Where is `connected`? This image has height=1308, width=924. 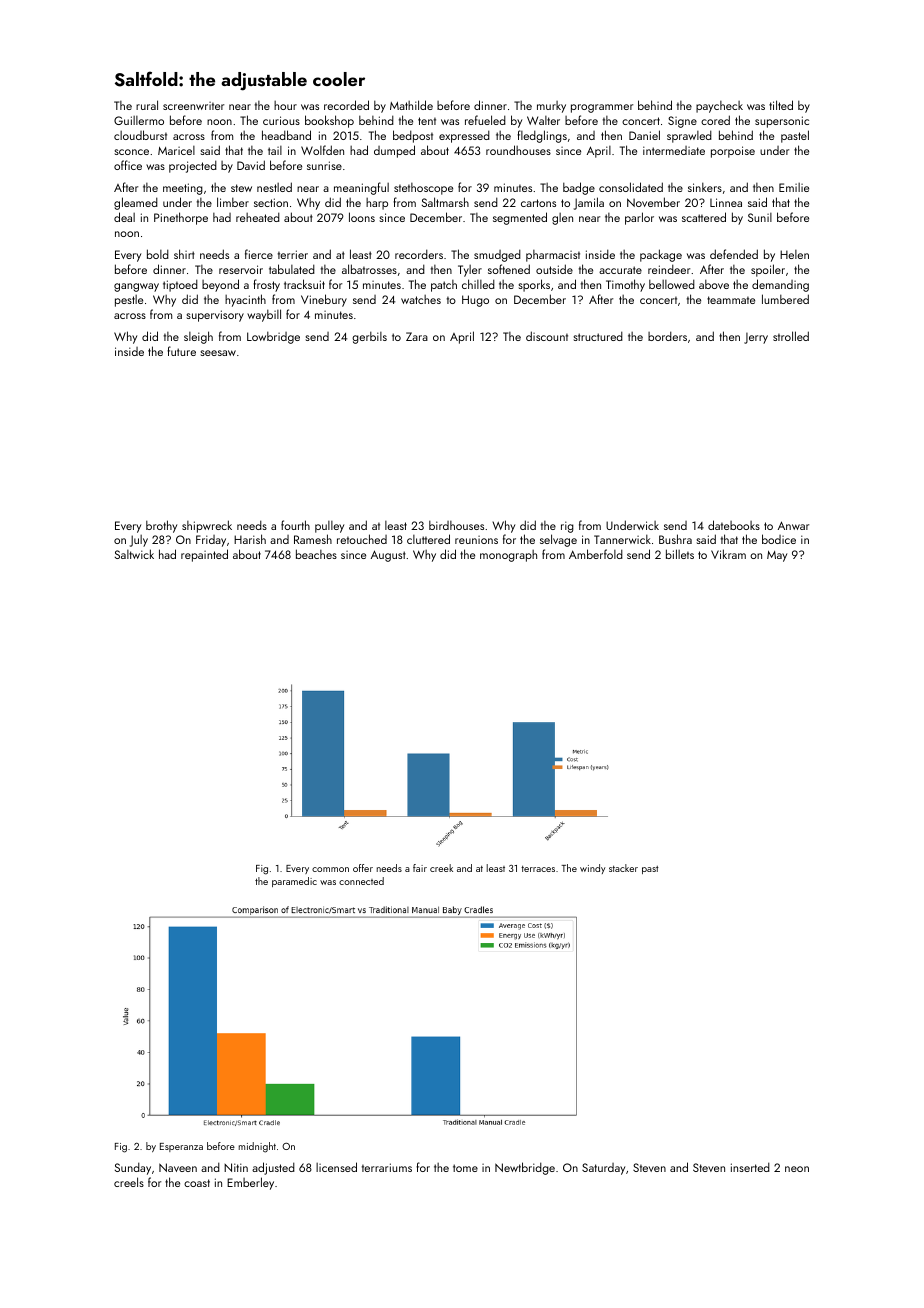
connected is located at coordinates (361, 881).
